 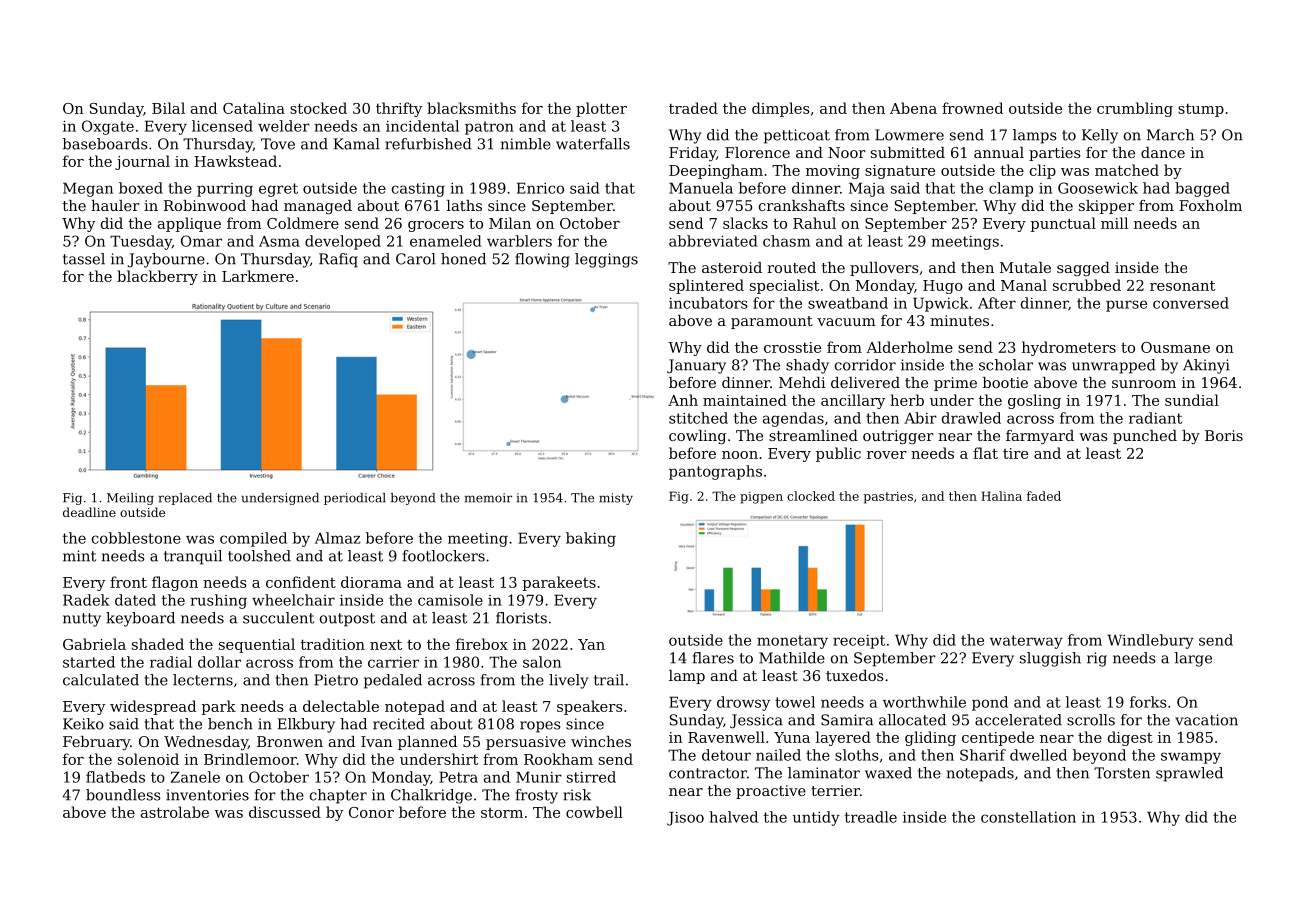 What do you see at coordinates (130, 499) in the document?
I see `Meiling` at bounding box center [130, 499].
